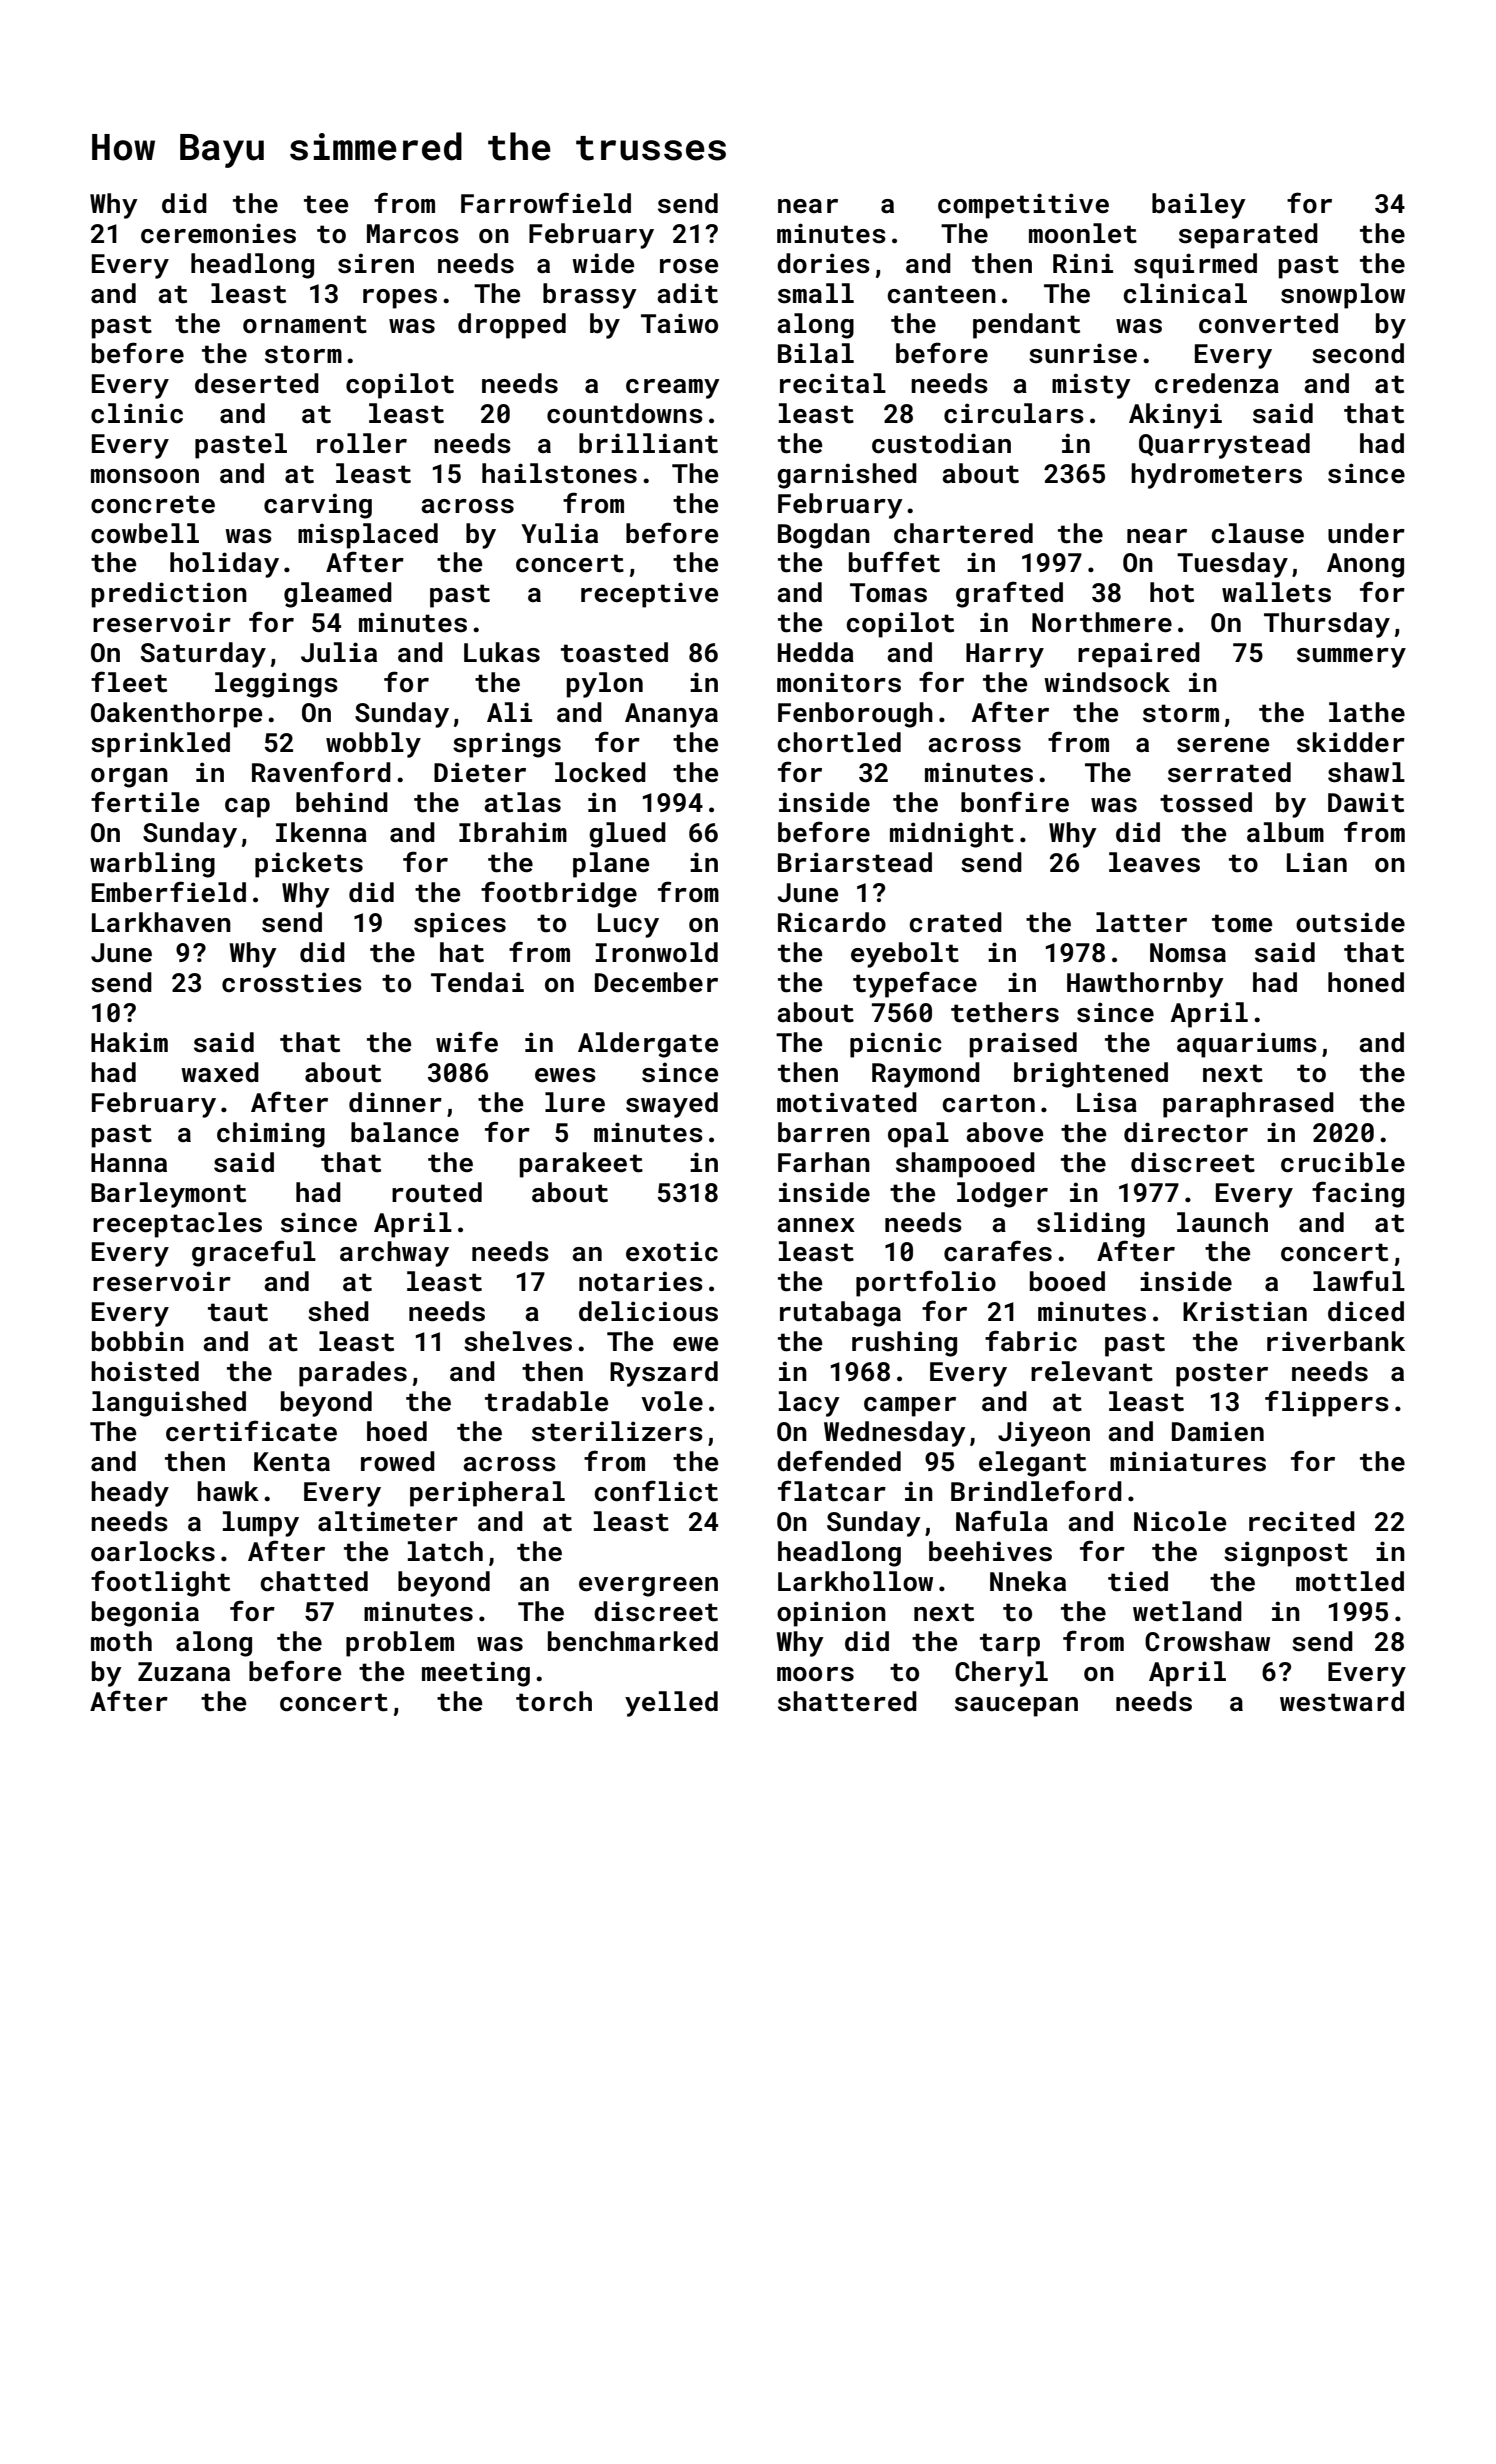  What do you see at coordinates (445, 1551) in the screenshot?
I see `latch` at bounding box center [445, 1551].
